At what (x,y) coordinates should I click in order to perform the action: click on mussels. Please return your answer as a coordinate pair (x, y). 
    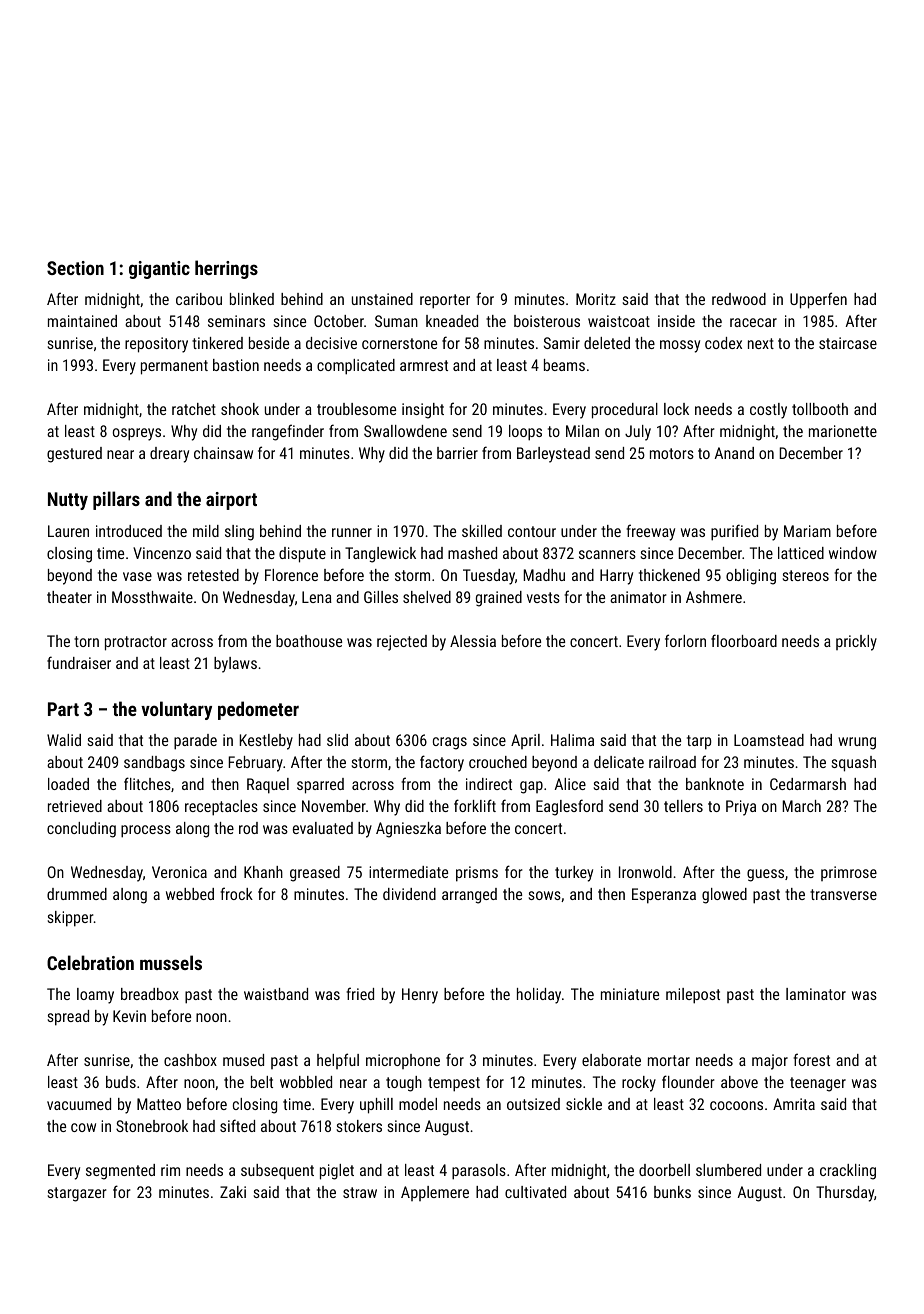
    Looking at the image, I should click on (171, 962).
